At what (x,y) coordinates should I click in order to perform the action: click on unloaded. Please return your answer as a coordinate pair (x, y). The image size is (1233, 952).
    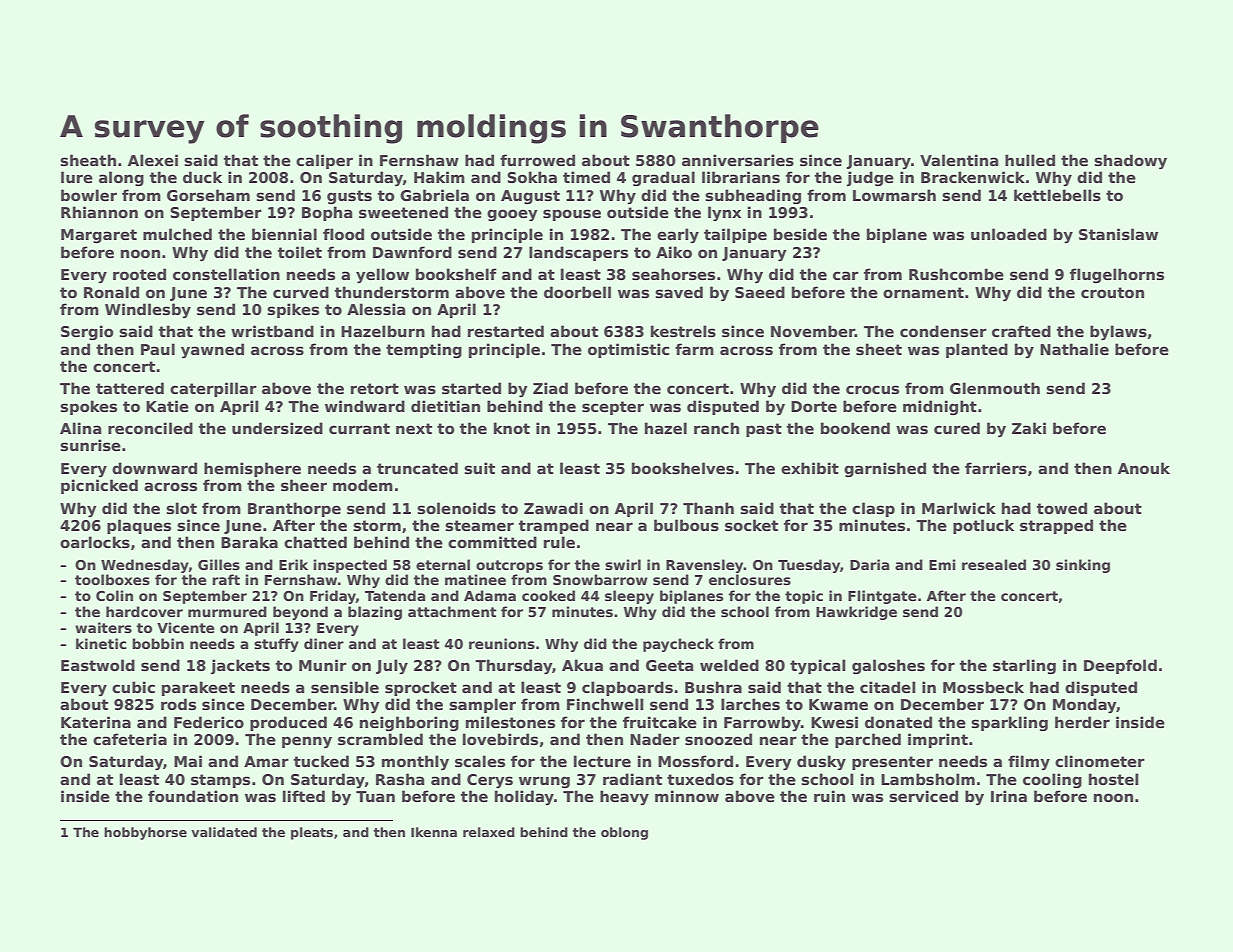
    Looking at the image, I should click on (1009, 234).
